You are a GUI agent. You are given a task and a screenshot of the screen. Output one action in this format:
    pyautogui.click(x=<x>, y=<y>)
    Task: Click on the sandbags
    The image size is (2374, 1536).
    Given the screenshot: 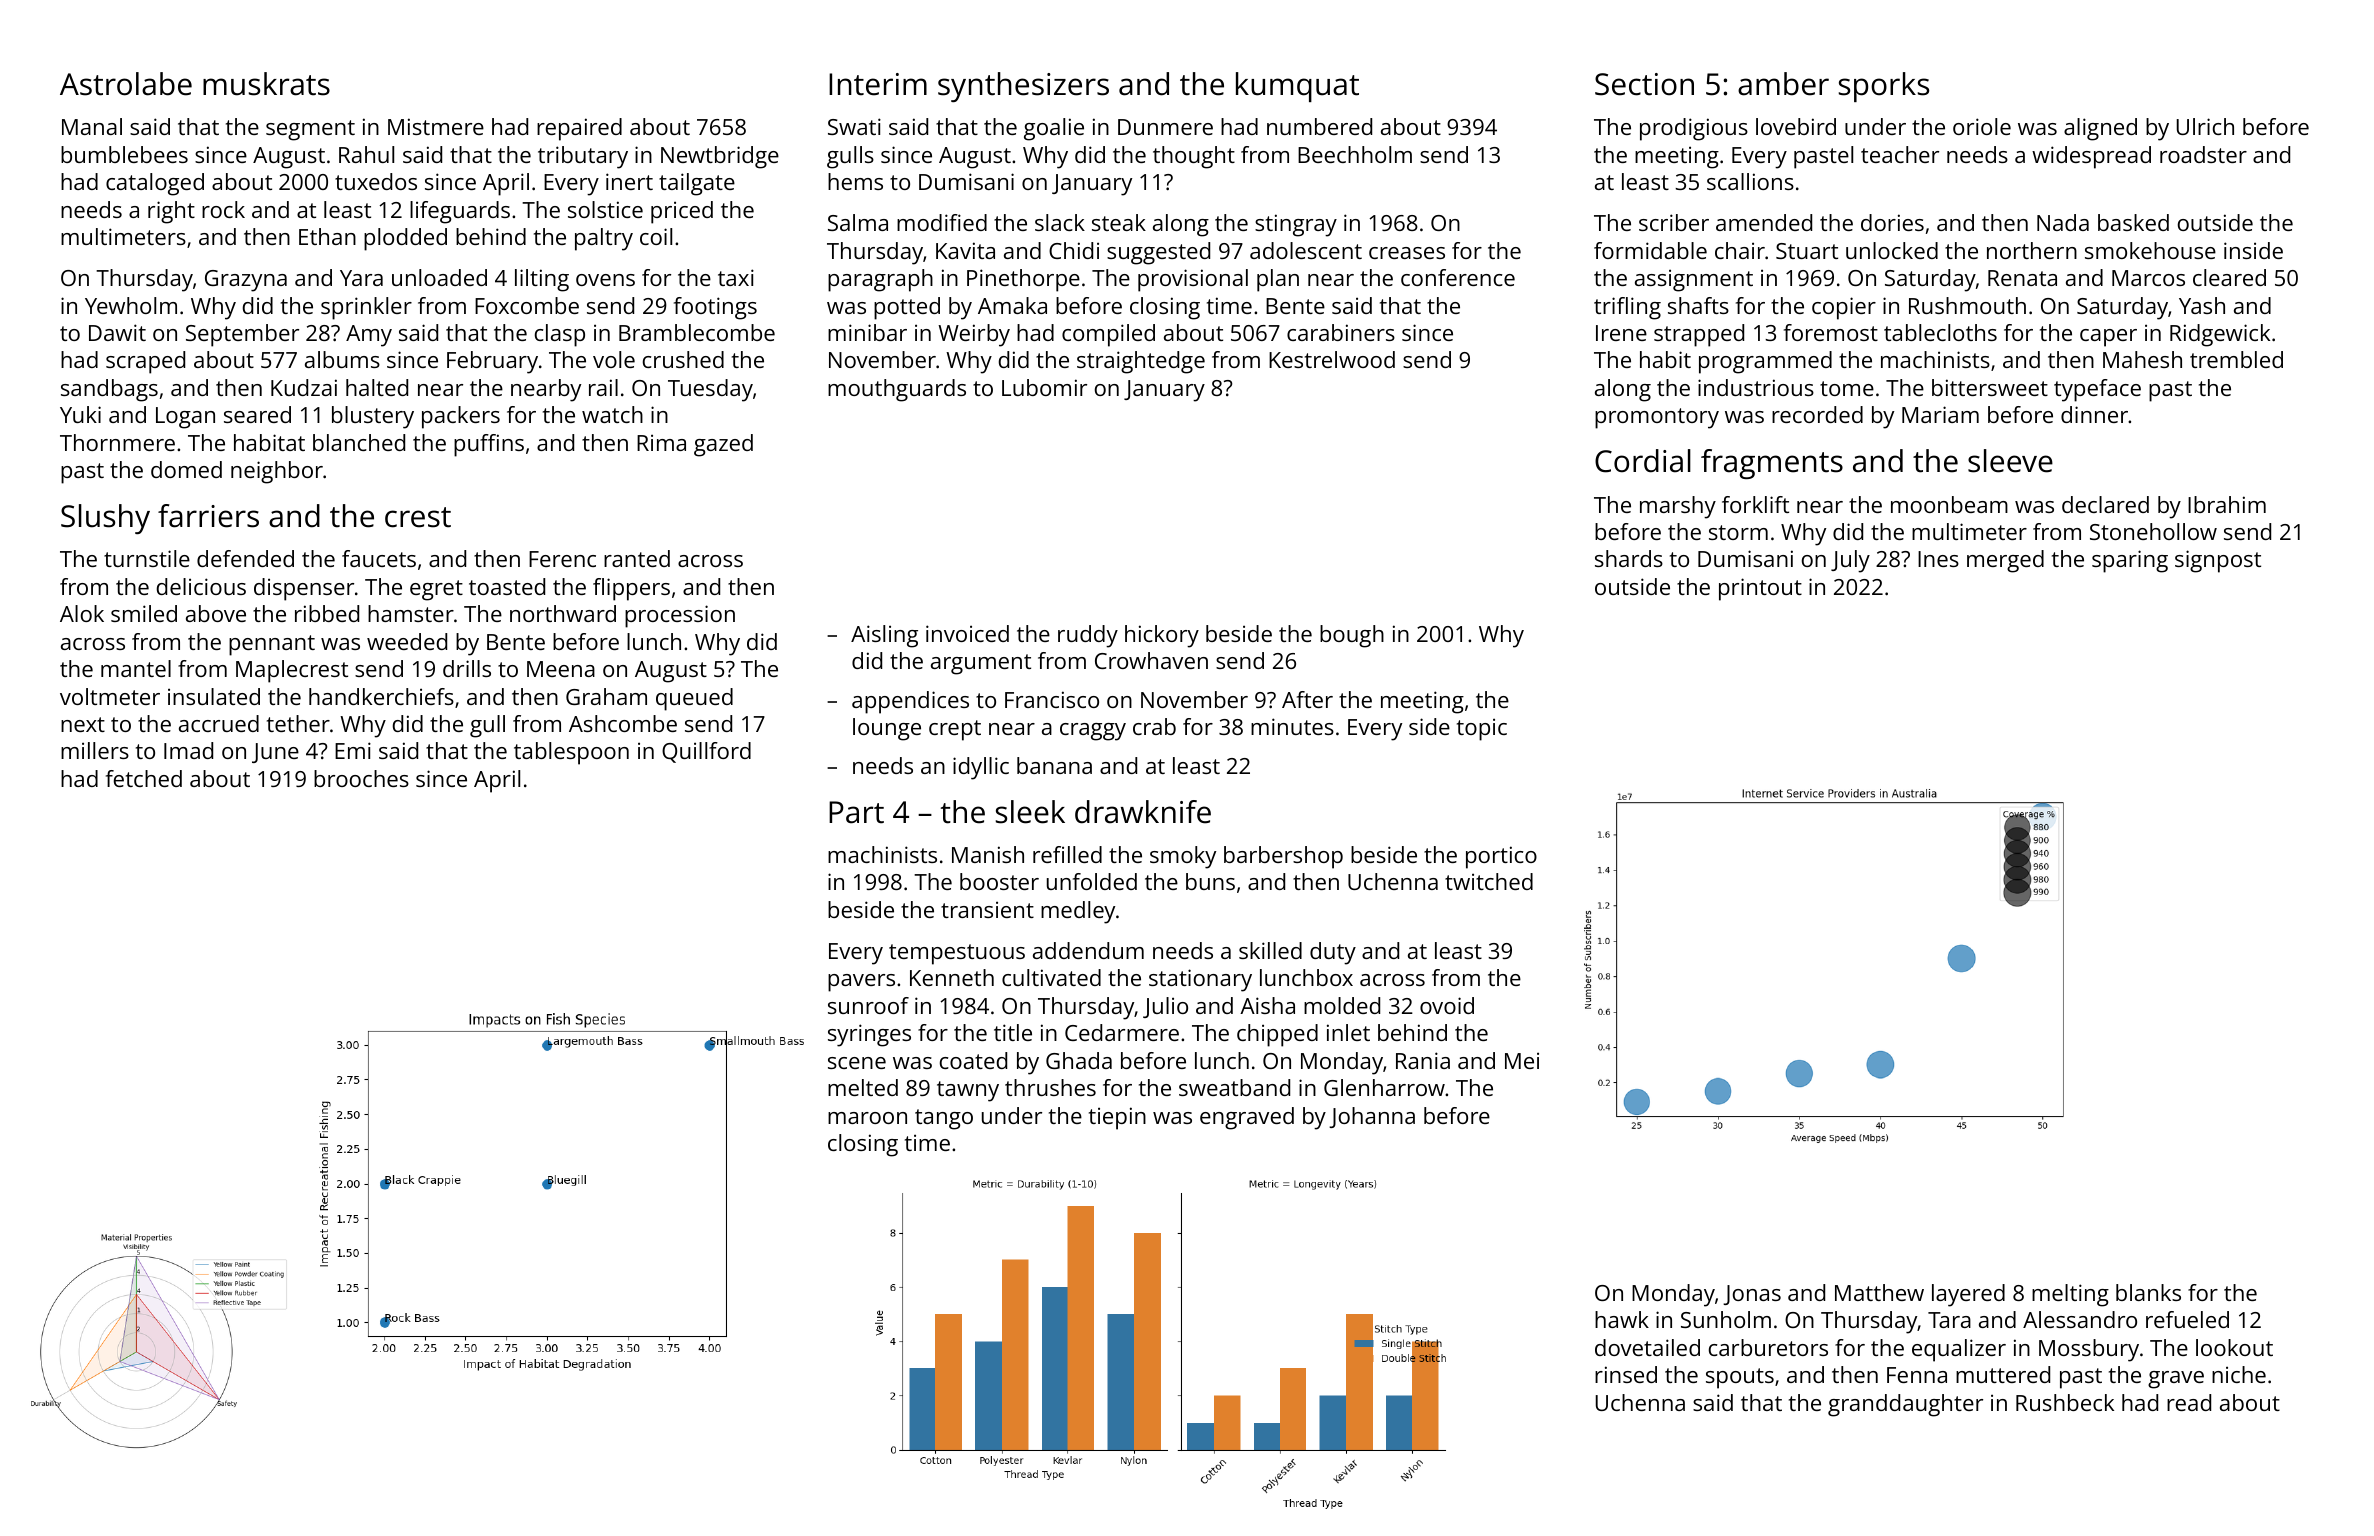 What is the action you would take?
    pyautogui.click(x=109, y=390)
